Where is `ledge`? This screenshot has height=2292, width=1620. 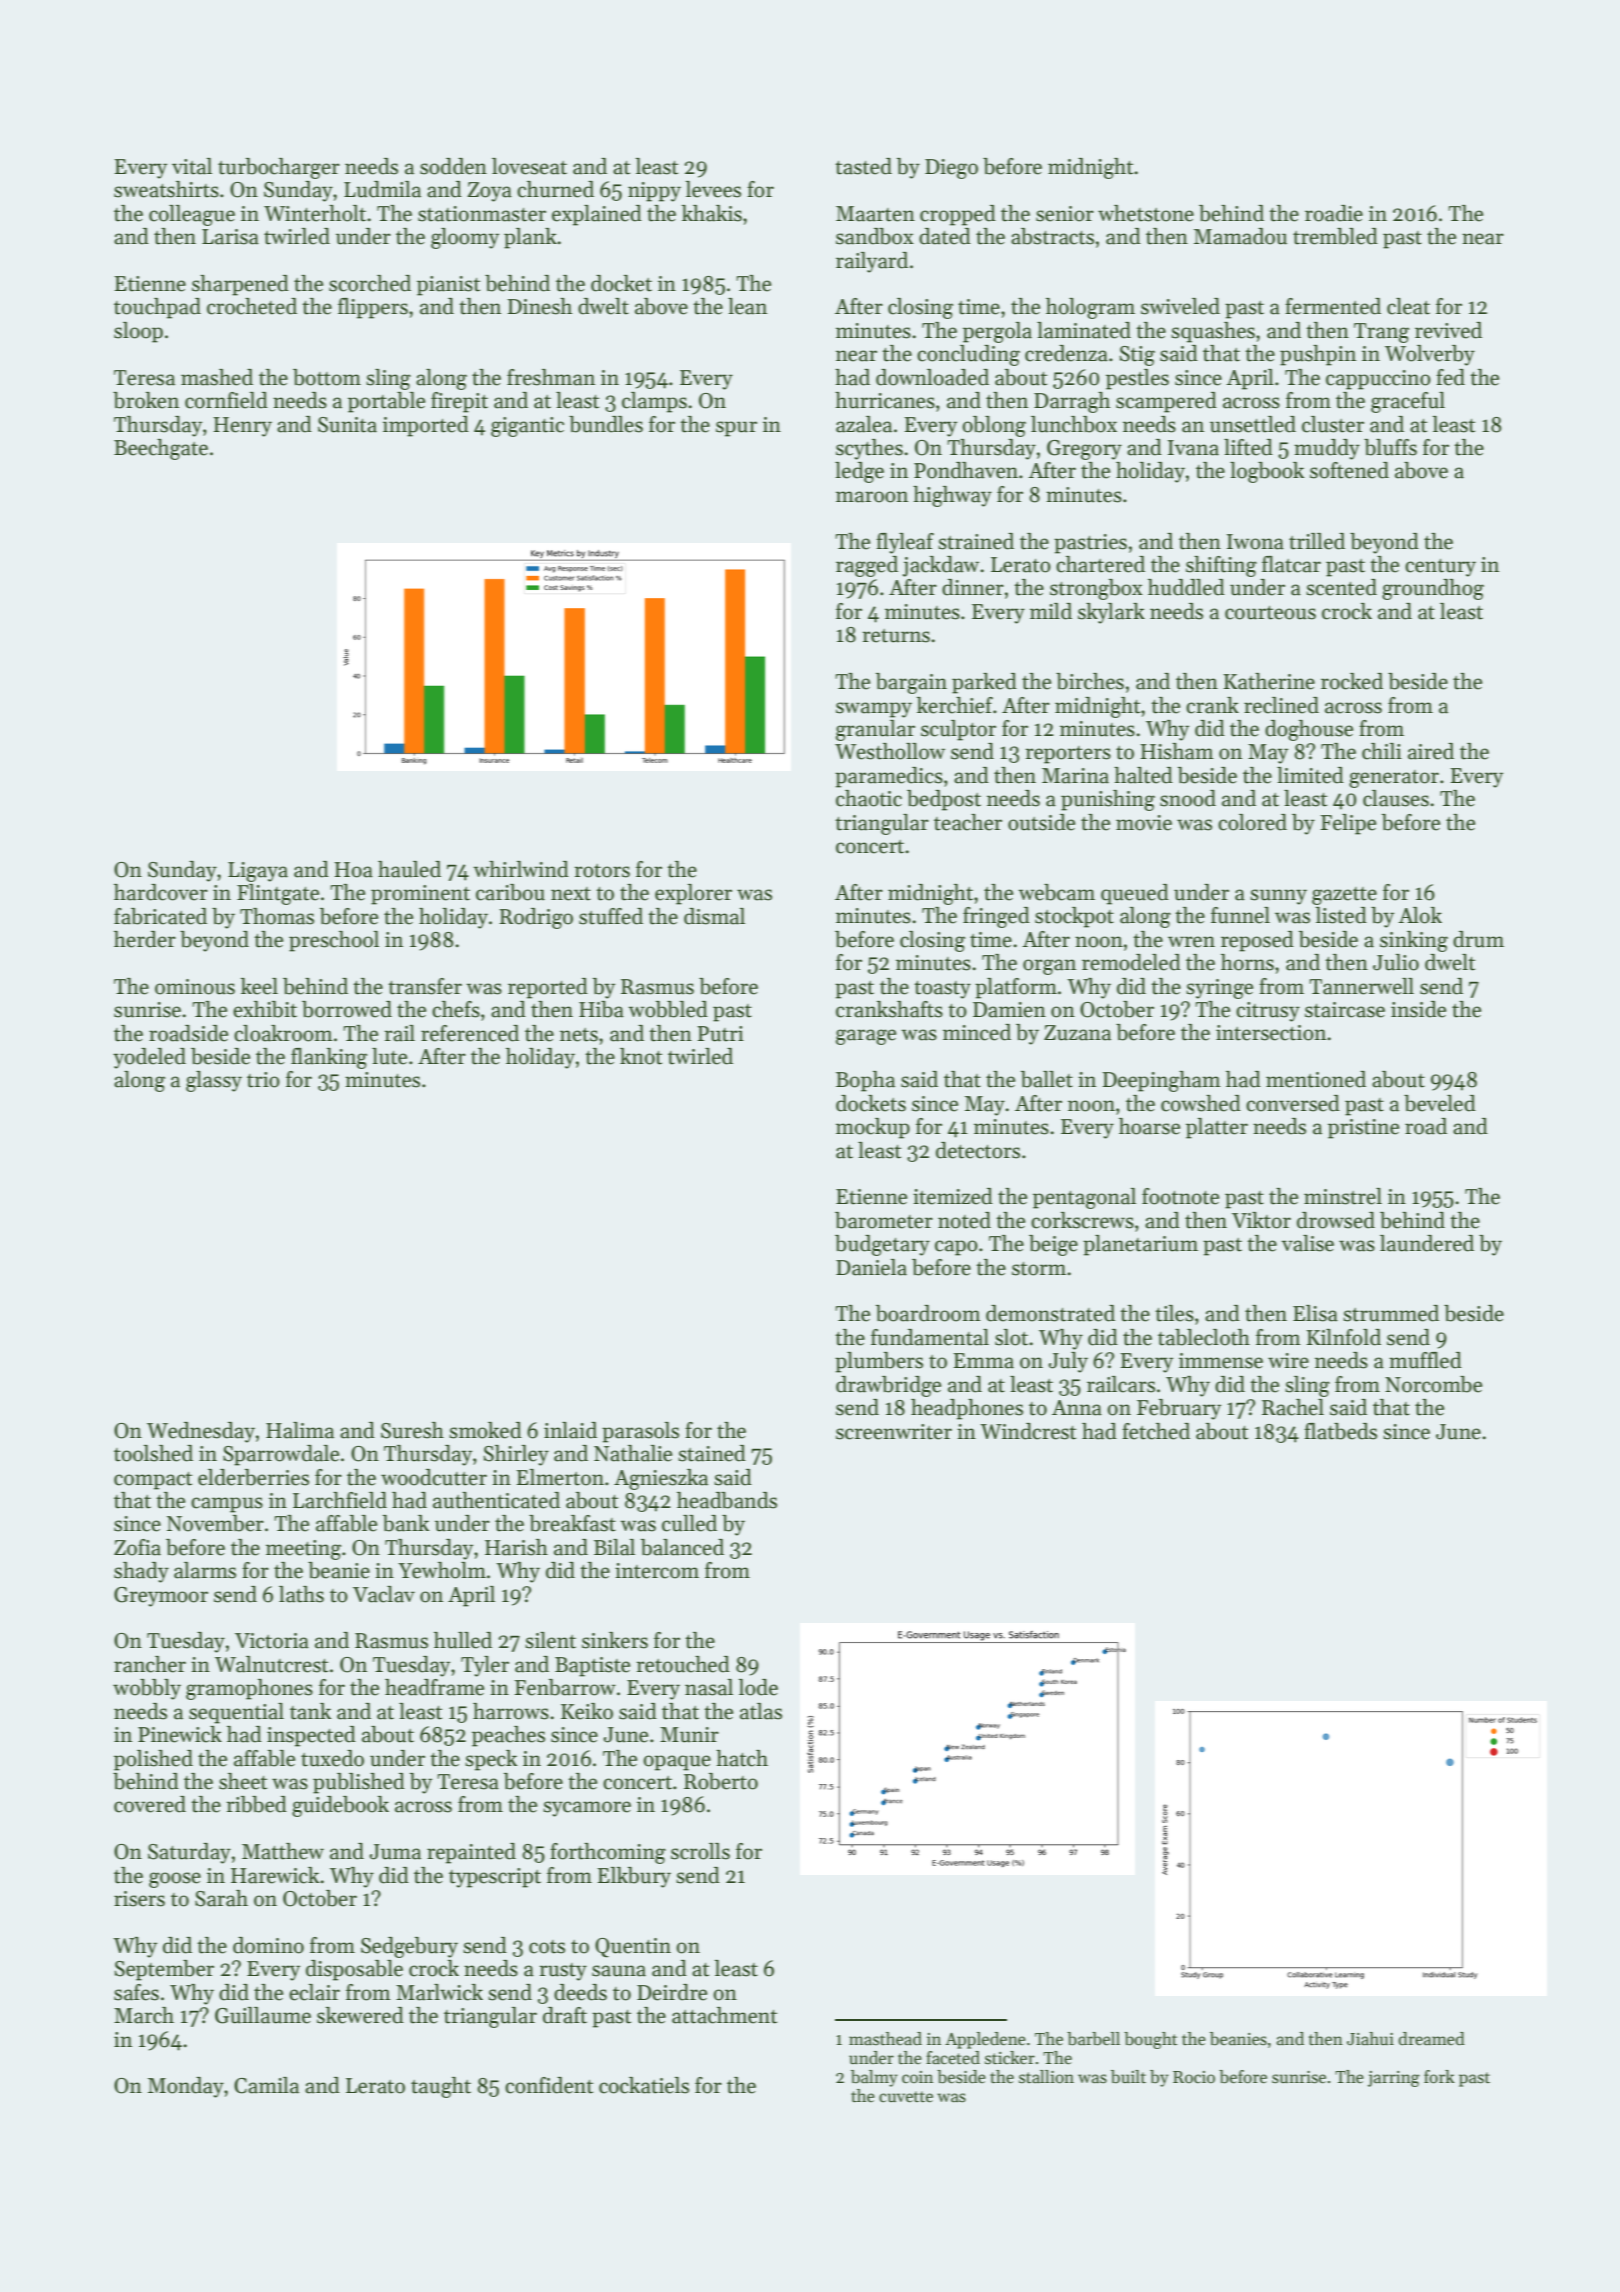 ledge is located at coordinates (859, 472).
